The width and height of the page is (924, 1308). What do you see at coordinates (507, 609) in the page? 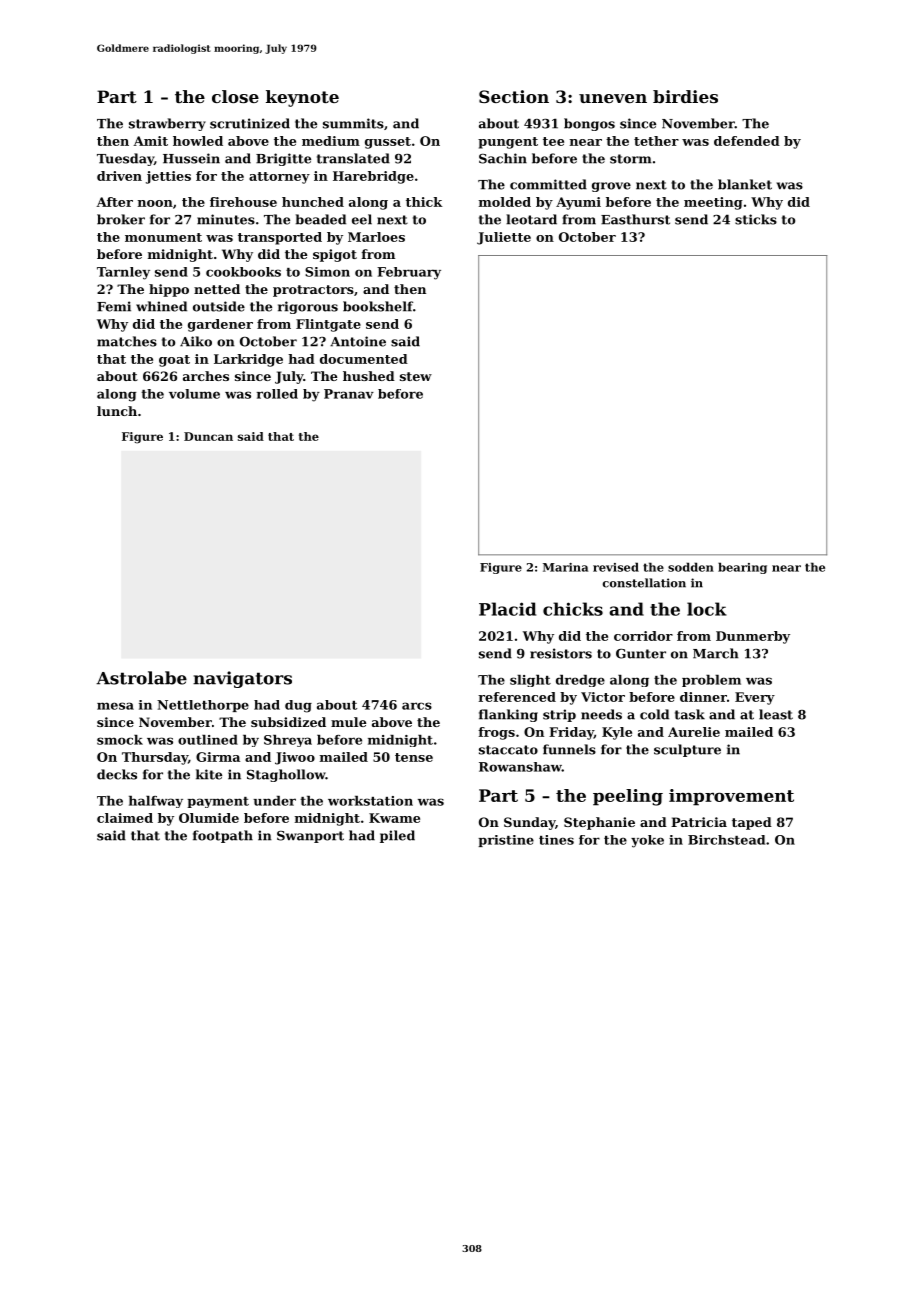
I see `Placid` at bounding box center [507, 609].
